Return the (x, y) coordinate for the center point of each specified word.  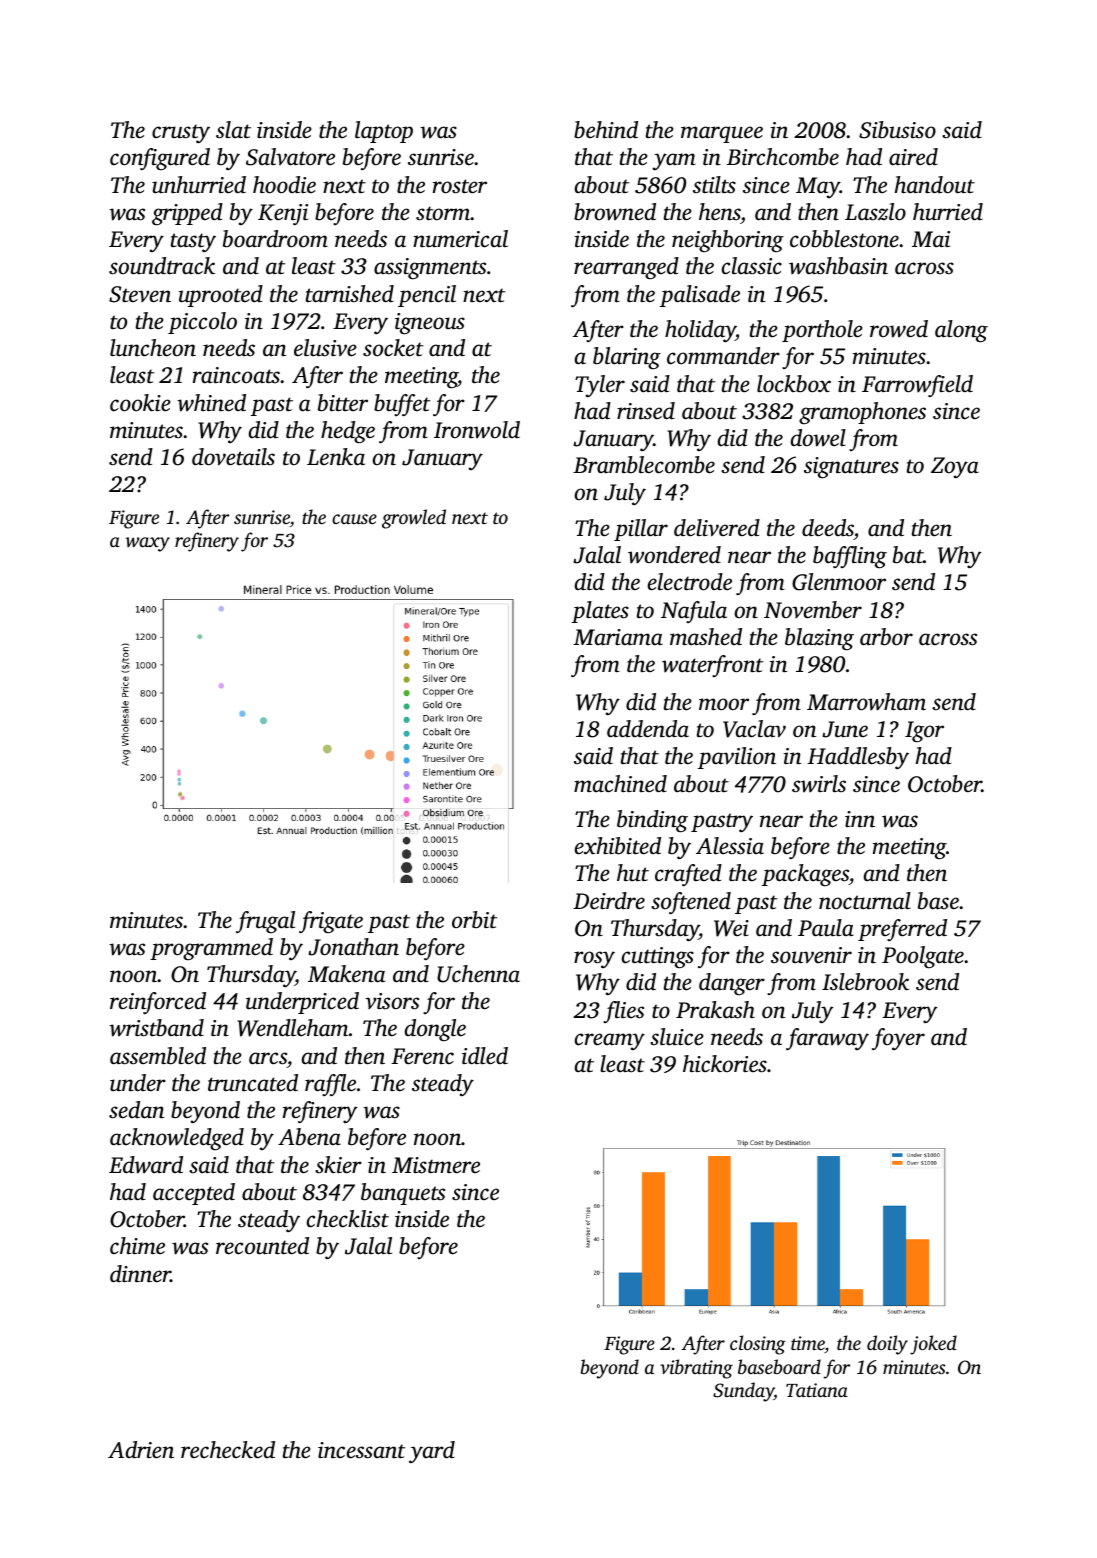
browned (615, 212)
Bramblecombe (644, 465)
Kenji (283, 214)
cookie (140, 403)
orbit (474, 920)
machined (620, 784)
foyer (898, 1039)
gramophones (862, 413)
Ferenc (422, 1056)
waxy (147, 544)
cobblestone (844, 239)
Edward (146, 1165)
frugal (265, 922)
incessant (361, 1450)
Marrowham (866, 702)
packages (805, 875)
